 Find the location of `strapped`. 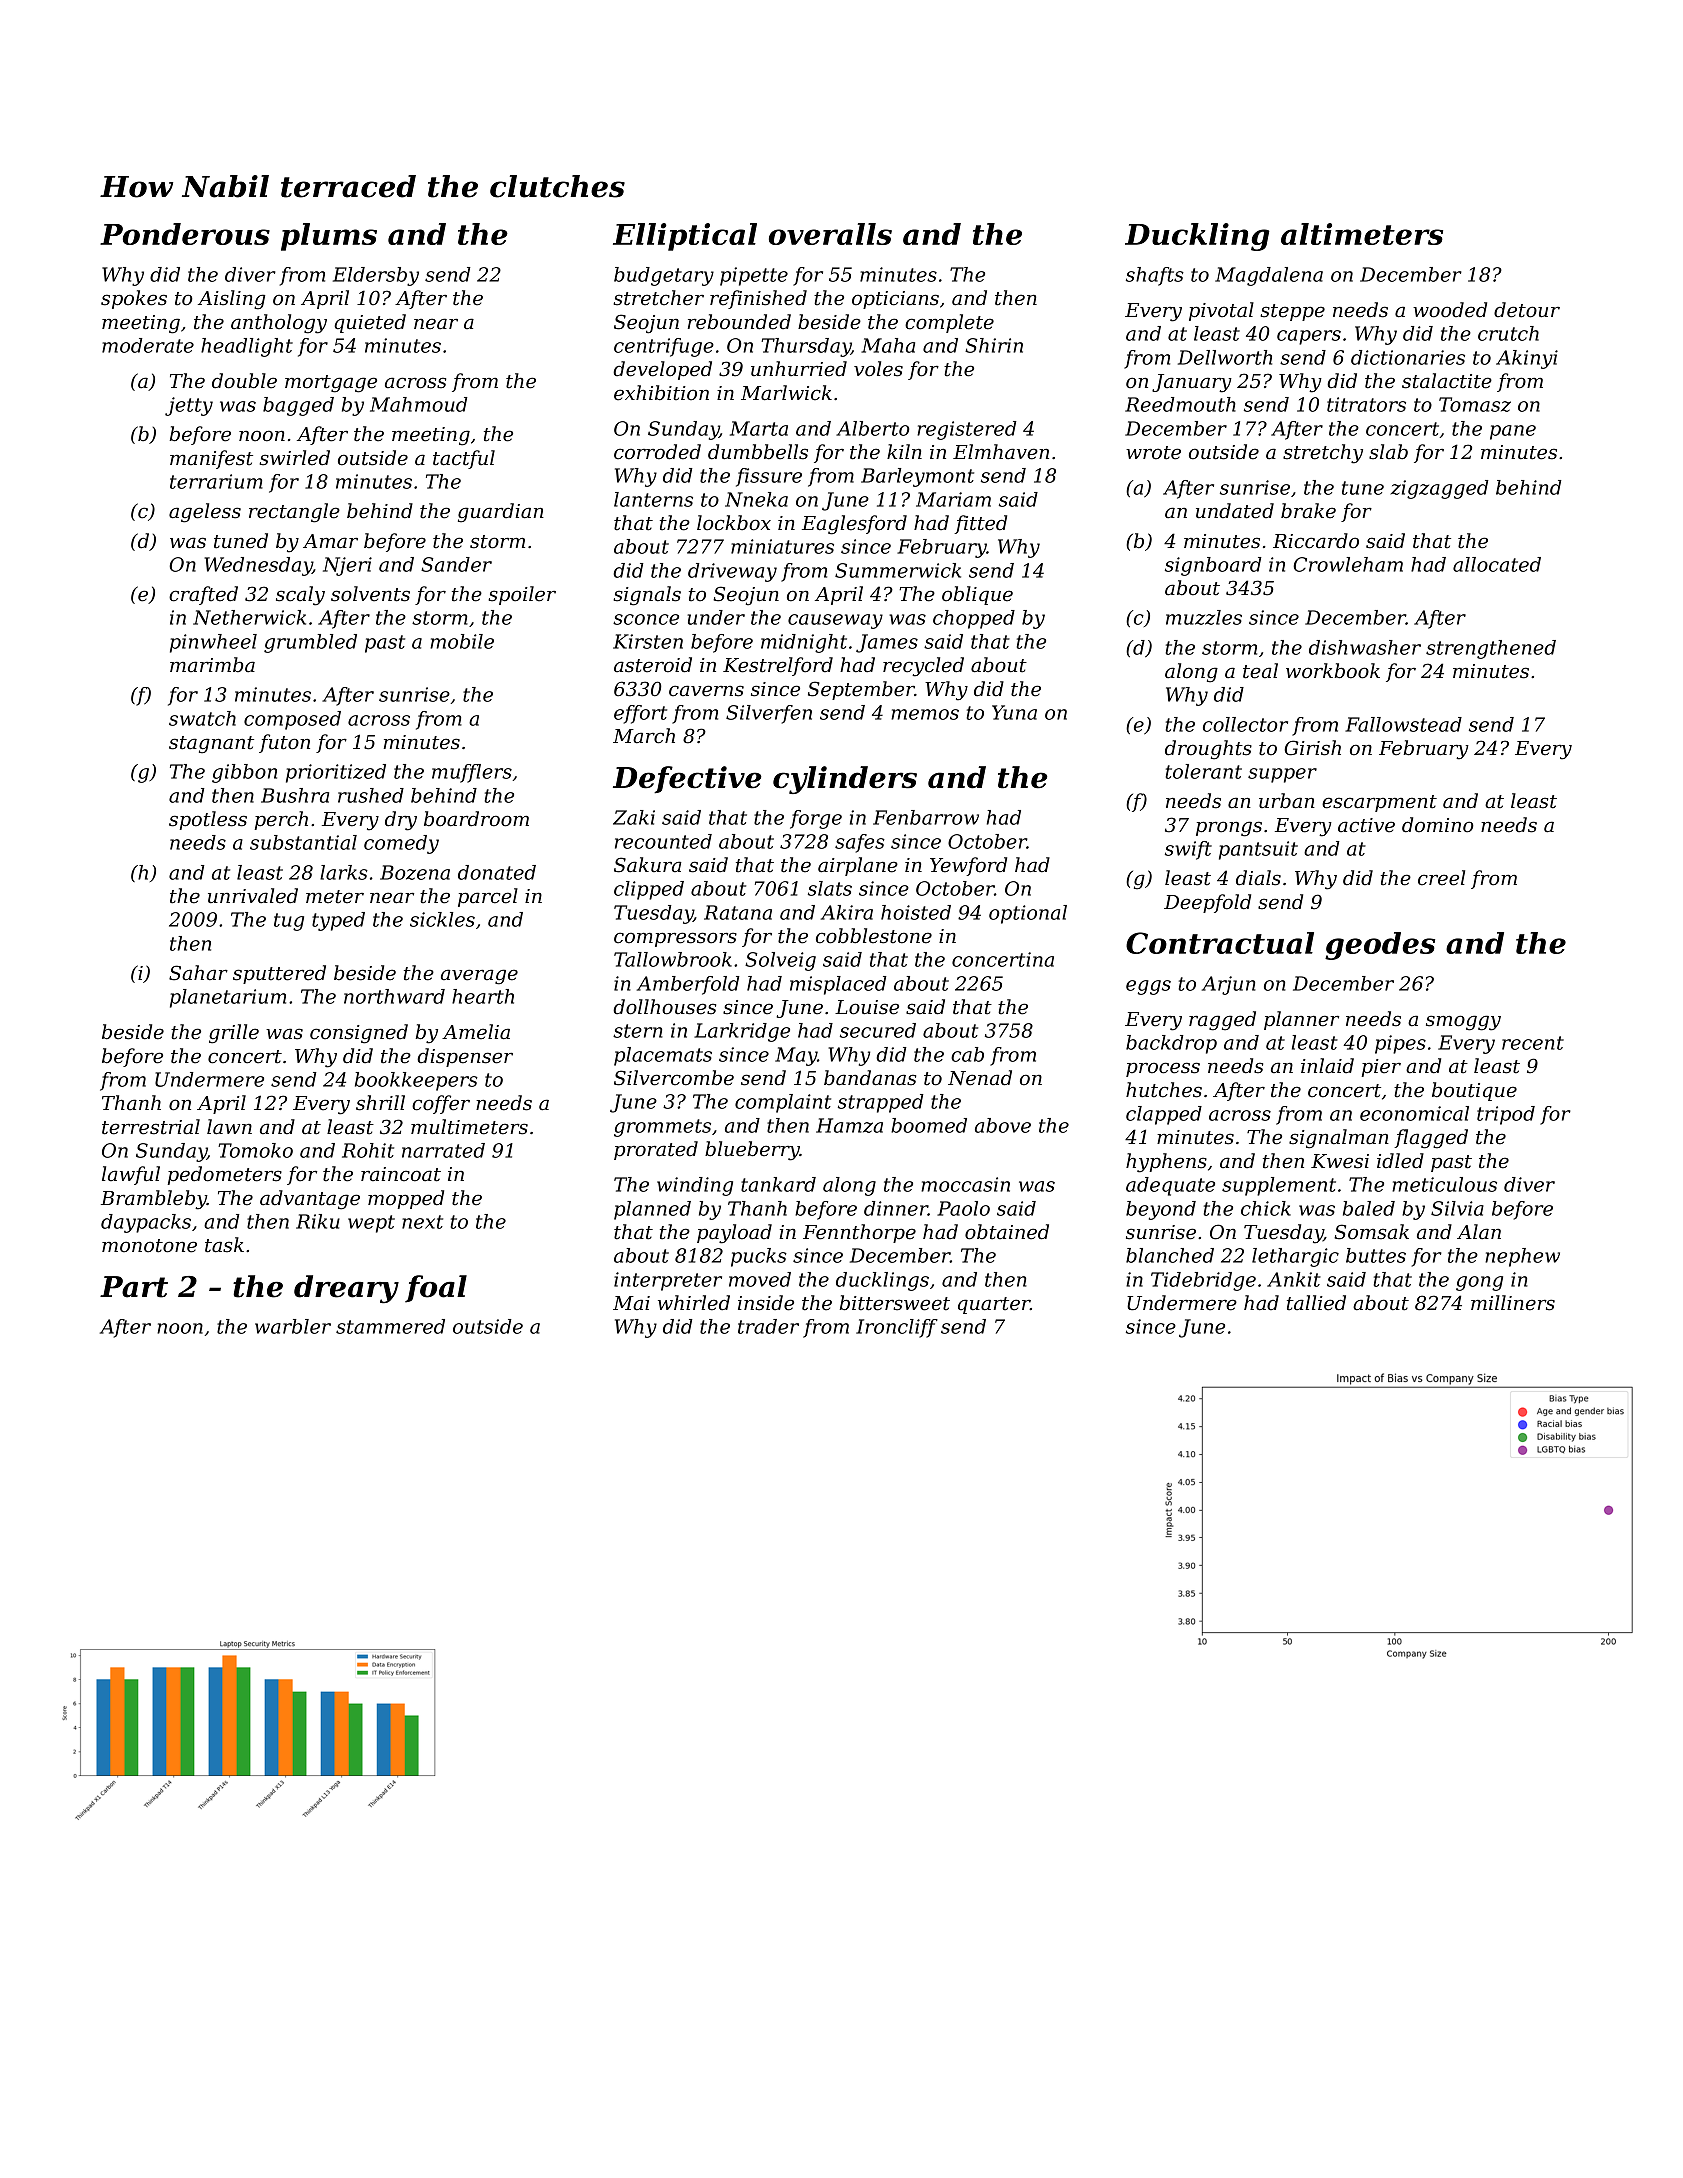

strapped is located at coordinates (881, 1103).
